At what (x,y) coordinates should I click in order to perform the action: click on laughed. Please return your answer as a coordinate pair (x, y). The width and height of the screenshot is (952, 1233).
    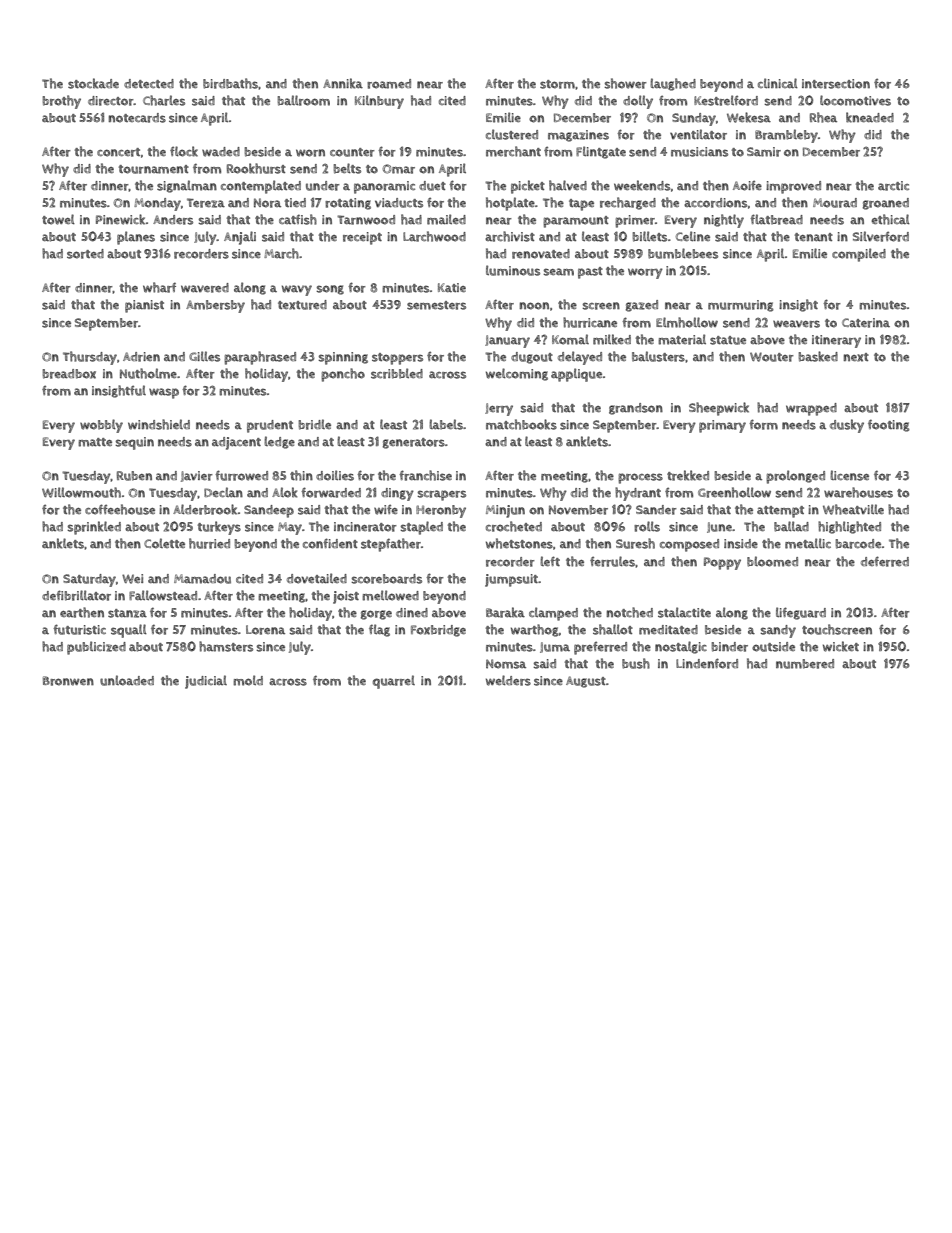
    Looking at the image, I should click on (673, 84).
